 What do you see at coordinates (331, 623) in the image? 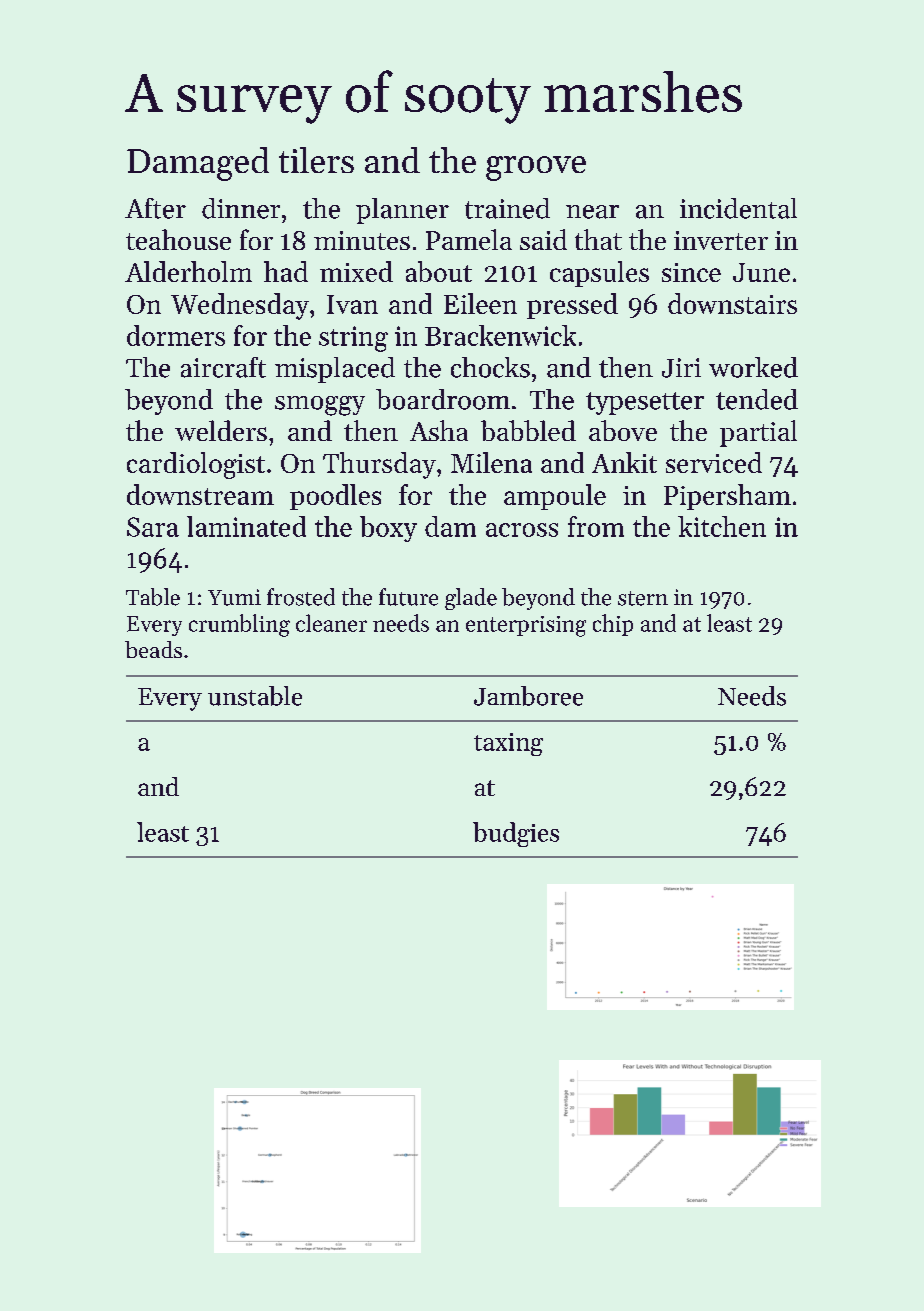
I see `cleaner` at bounding box center [331, 623].
